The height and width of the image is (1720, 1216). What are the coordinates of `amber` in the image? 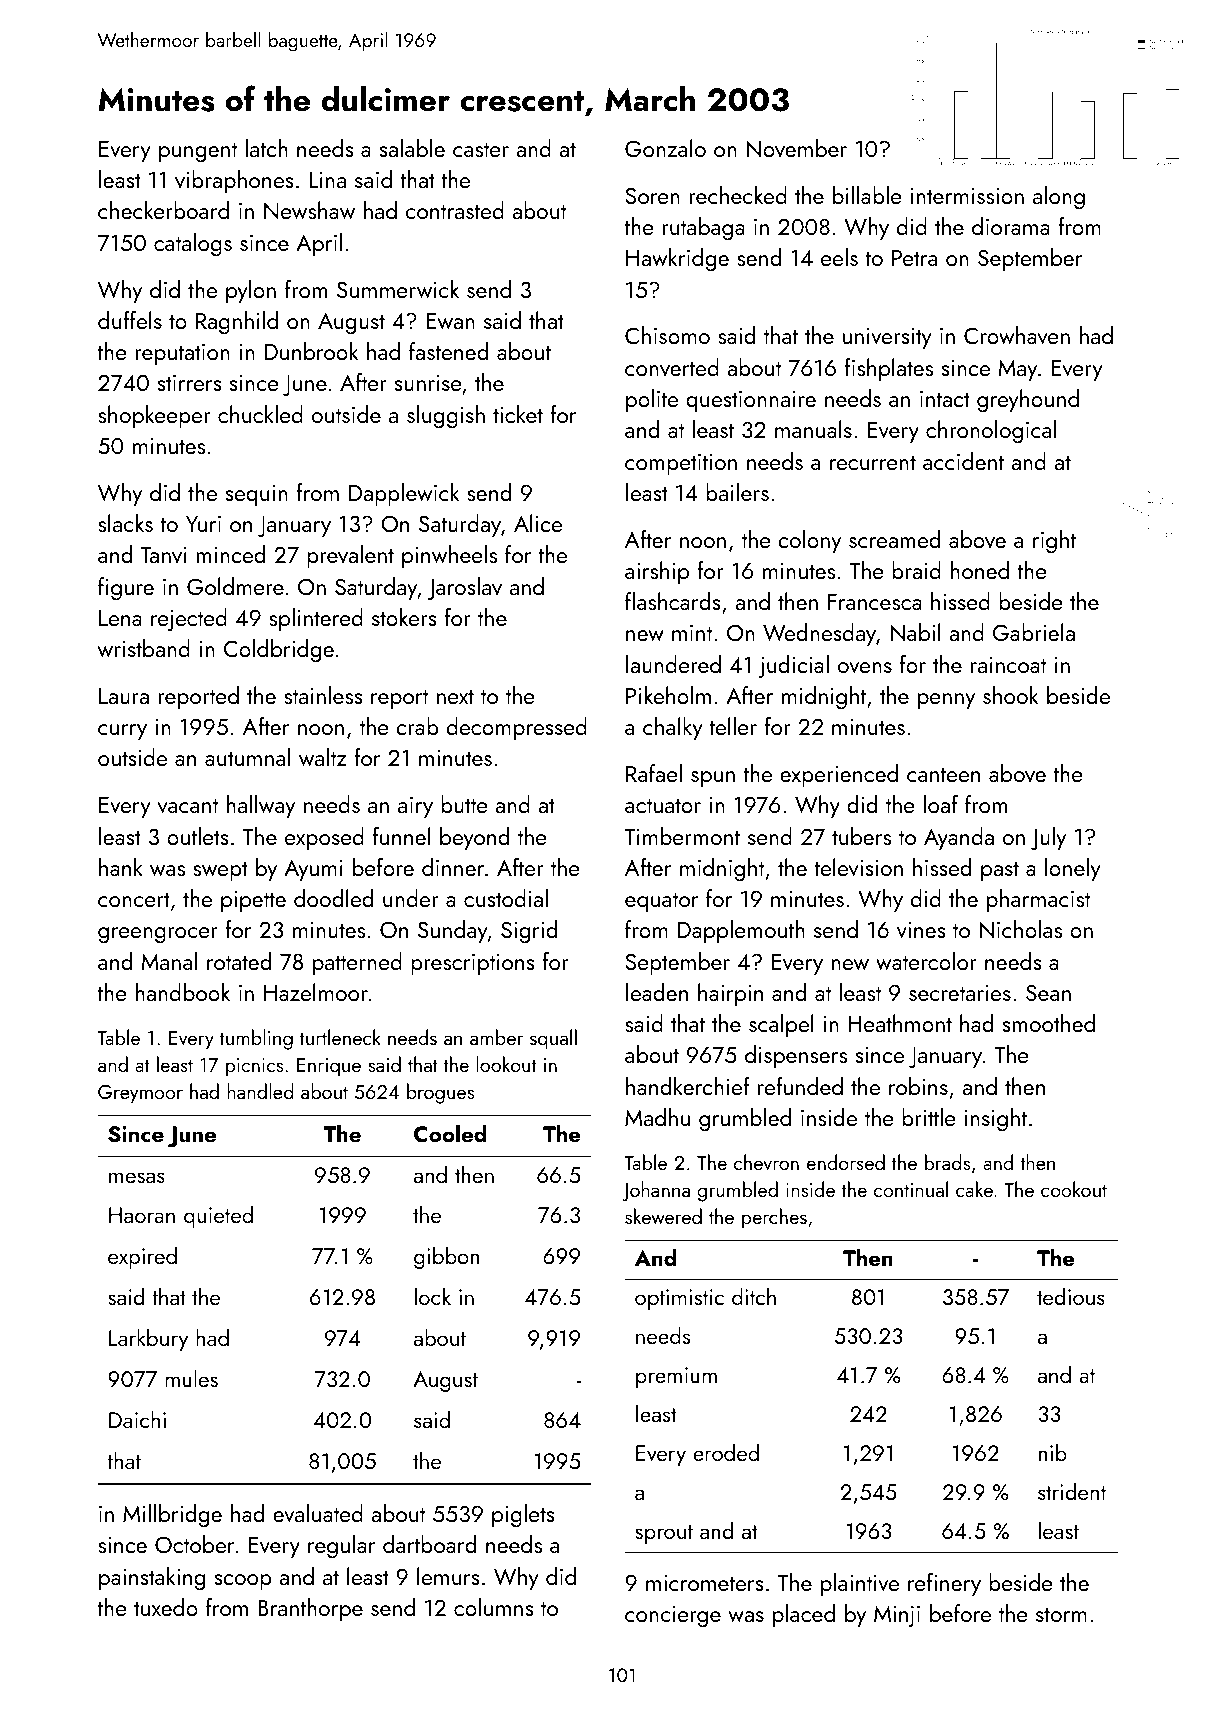 It's located at (496, 1037).
